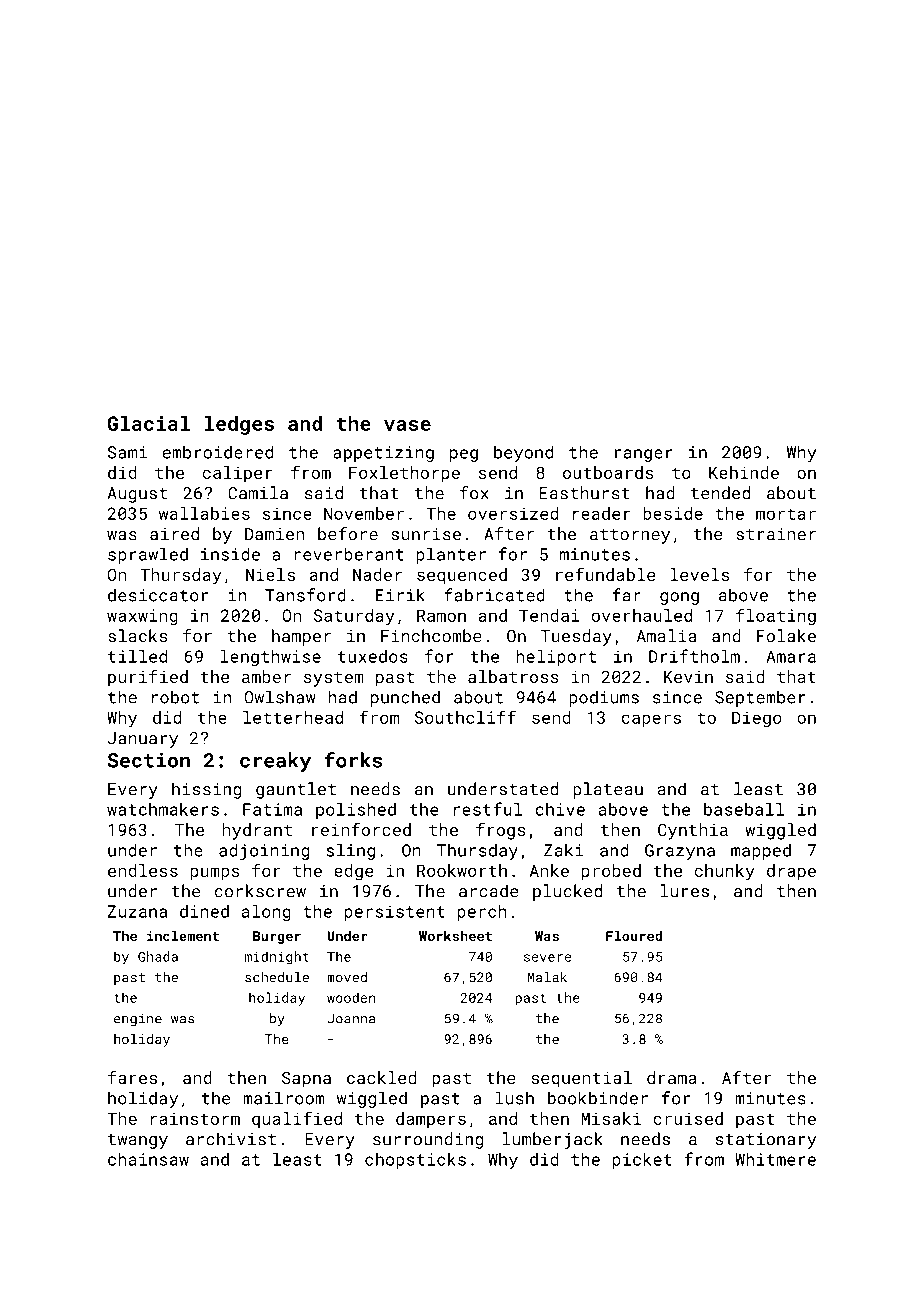 The image size is (924, 1314). Describe the element at coordinates (761, 851) in the screenshot. I see `mapped` at that location.
